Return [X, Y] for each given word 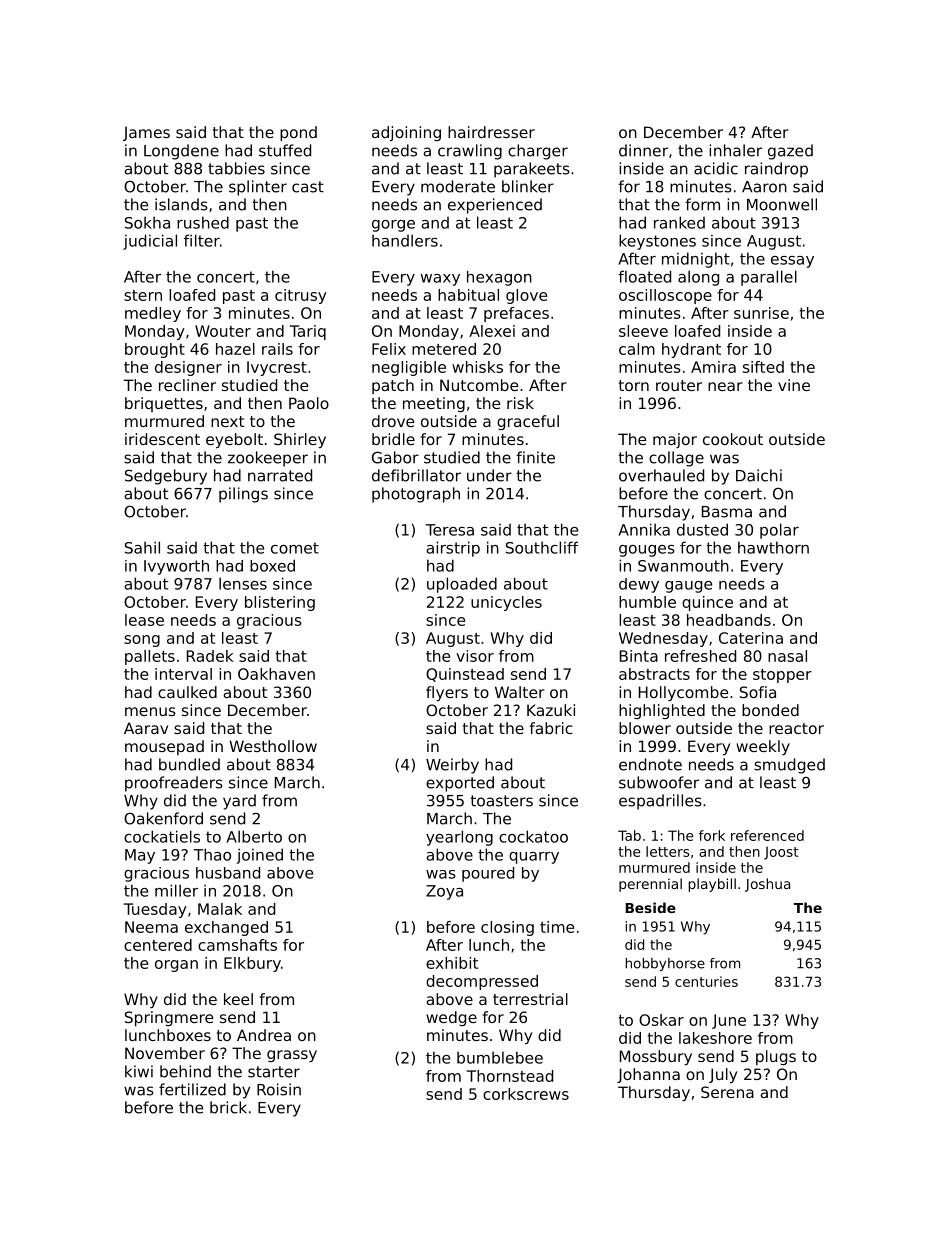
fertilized [192, 1089]
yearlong [459, 838]
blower [645, 728]
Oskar [661, 1020]
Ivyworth [176, 567]
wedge [451, 1018]
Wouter [223, 331]
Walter [520, 692]
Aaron [764, 187]
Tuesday [155, 910]
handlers [405, 240]
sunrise [761, 313]
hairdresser [491, 132]
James [146, 133]
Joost [781, 853]
